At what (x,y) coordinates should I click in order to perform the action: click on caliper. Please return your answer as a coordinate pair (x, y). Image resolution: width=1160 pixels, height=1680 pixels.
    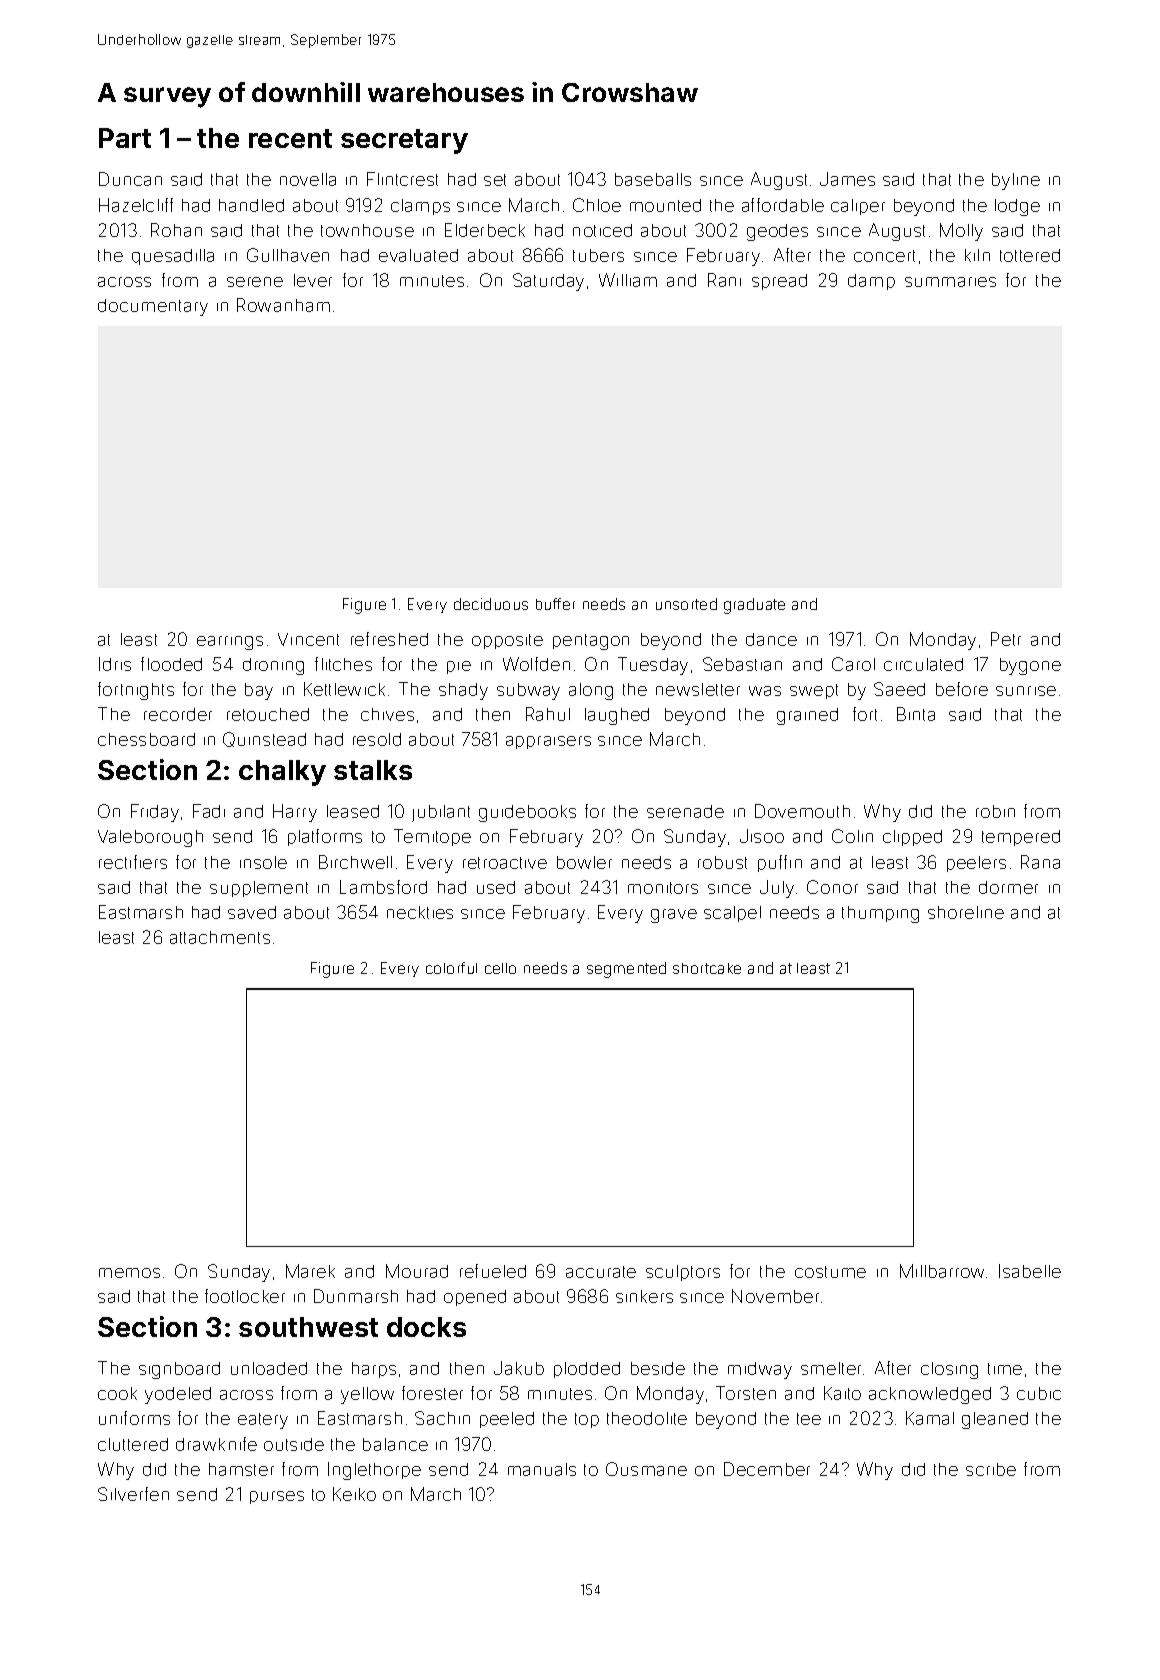
    Looking at the image, I should click on (858, 207).
